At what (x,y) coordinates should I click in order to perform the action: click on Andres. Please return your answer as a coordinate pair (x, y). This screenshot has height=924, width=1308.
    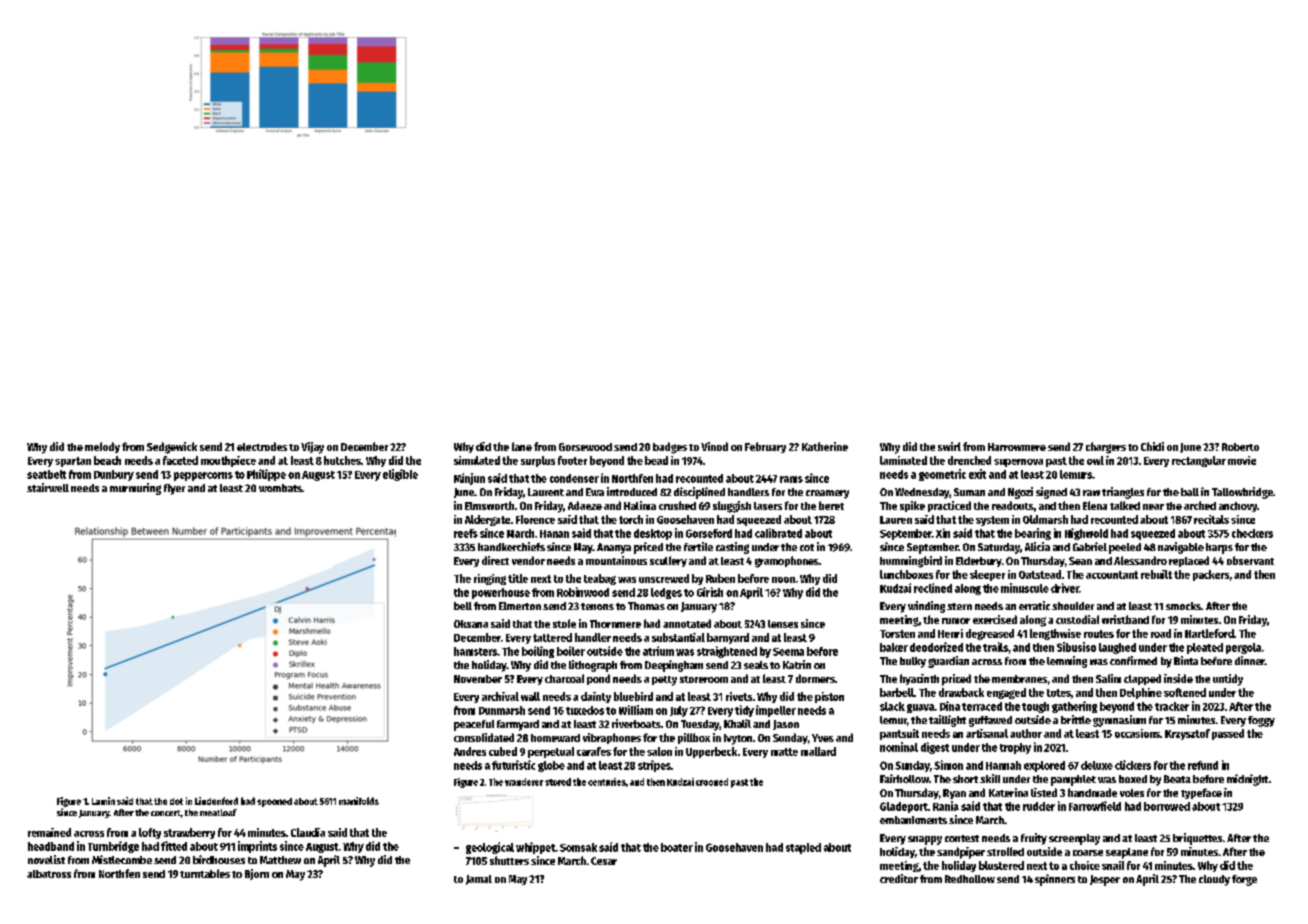
    Looking at the image, I should click on (470, 751).
